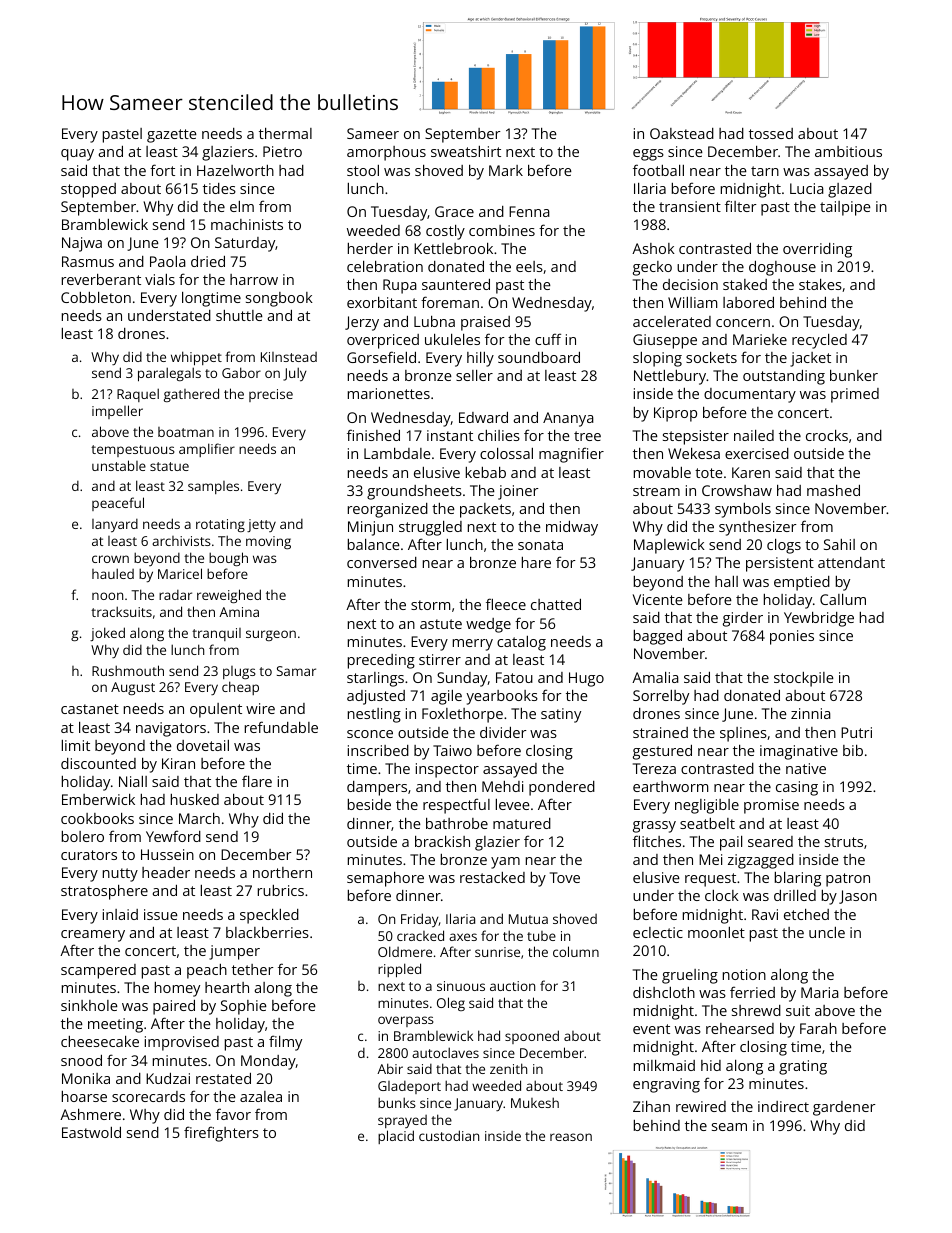 The width and height of the screenshot is (952, 1233). What do you see at coordinates (172, 136) in the screenshot?
I see `gazette` at bounding box center [172, 136].
